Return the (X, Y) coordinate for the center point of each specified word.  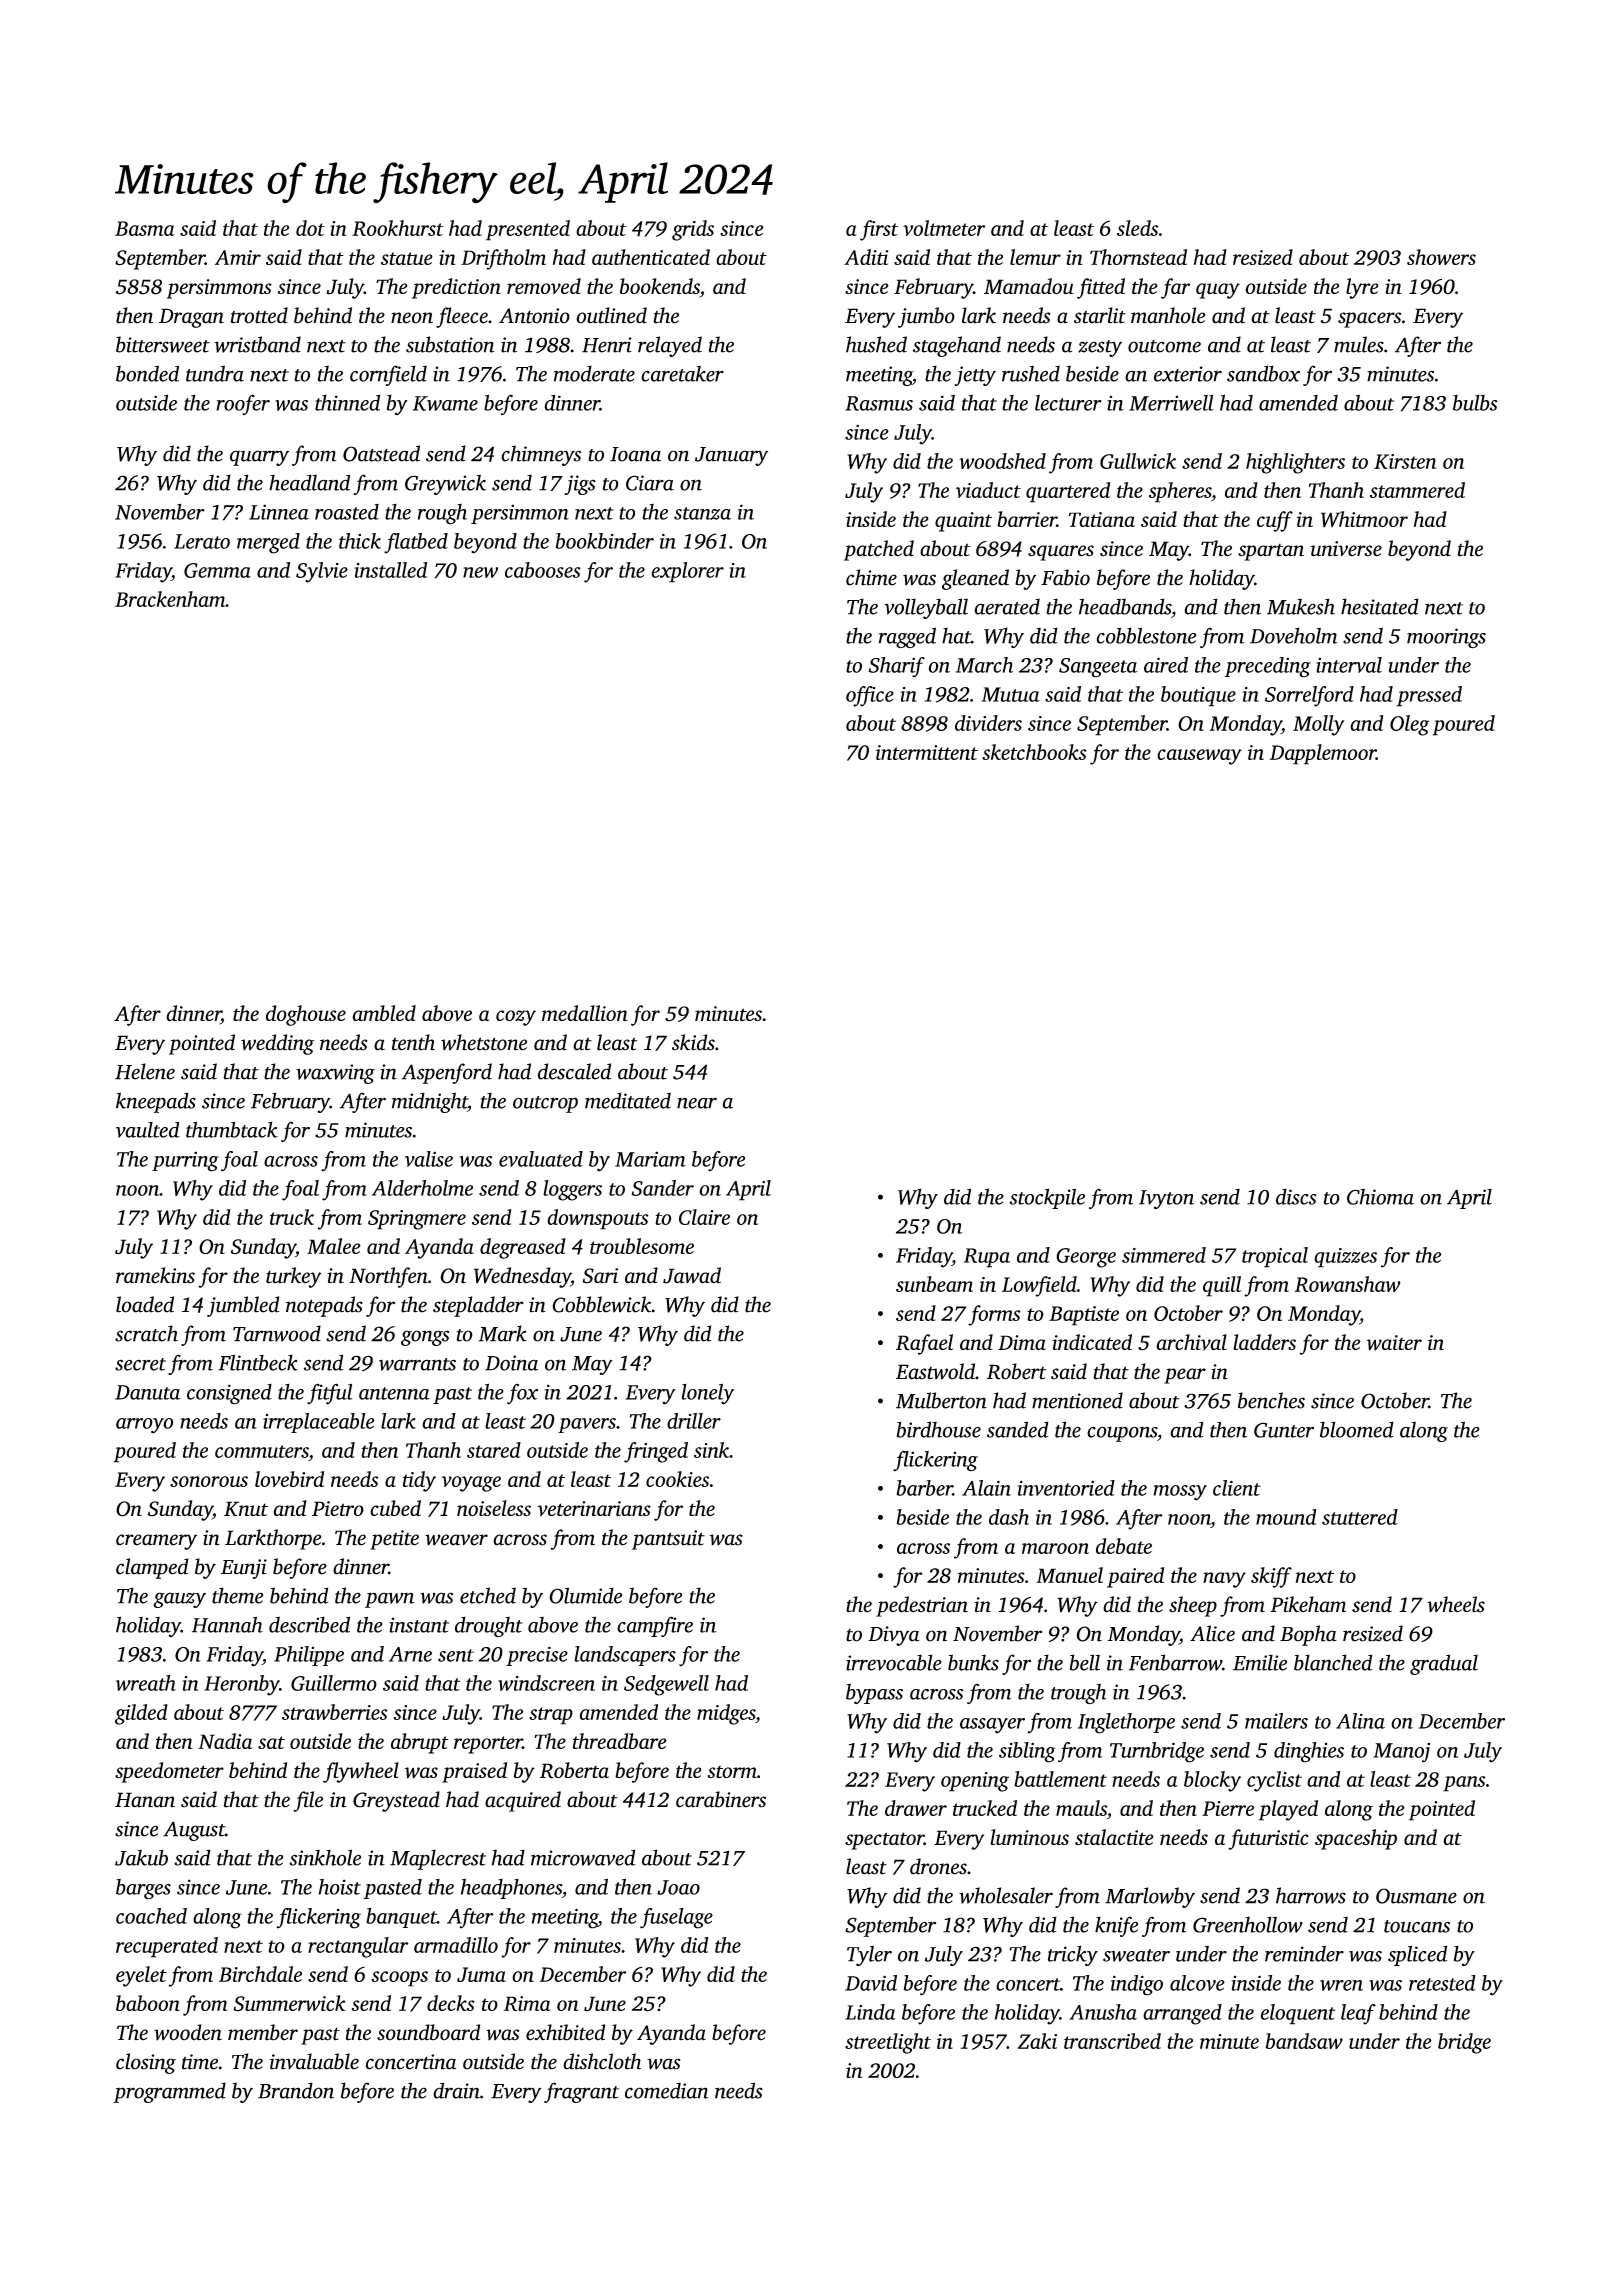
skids (693, 1042)
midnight (430, 1102)
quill (1222, 1286)
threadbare (620, 1741)
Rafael (924, 1344)
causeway (1199, 757)
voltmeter (944, 228)
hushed (876, 344)
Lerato (202, 541)
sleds (1137, 228)
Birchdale (260, 1974)
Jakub (141, 1857)
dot (310, 228)
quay (1218, 291)
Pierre (1228, 1808)
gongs (425, 1338)
